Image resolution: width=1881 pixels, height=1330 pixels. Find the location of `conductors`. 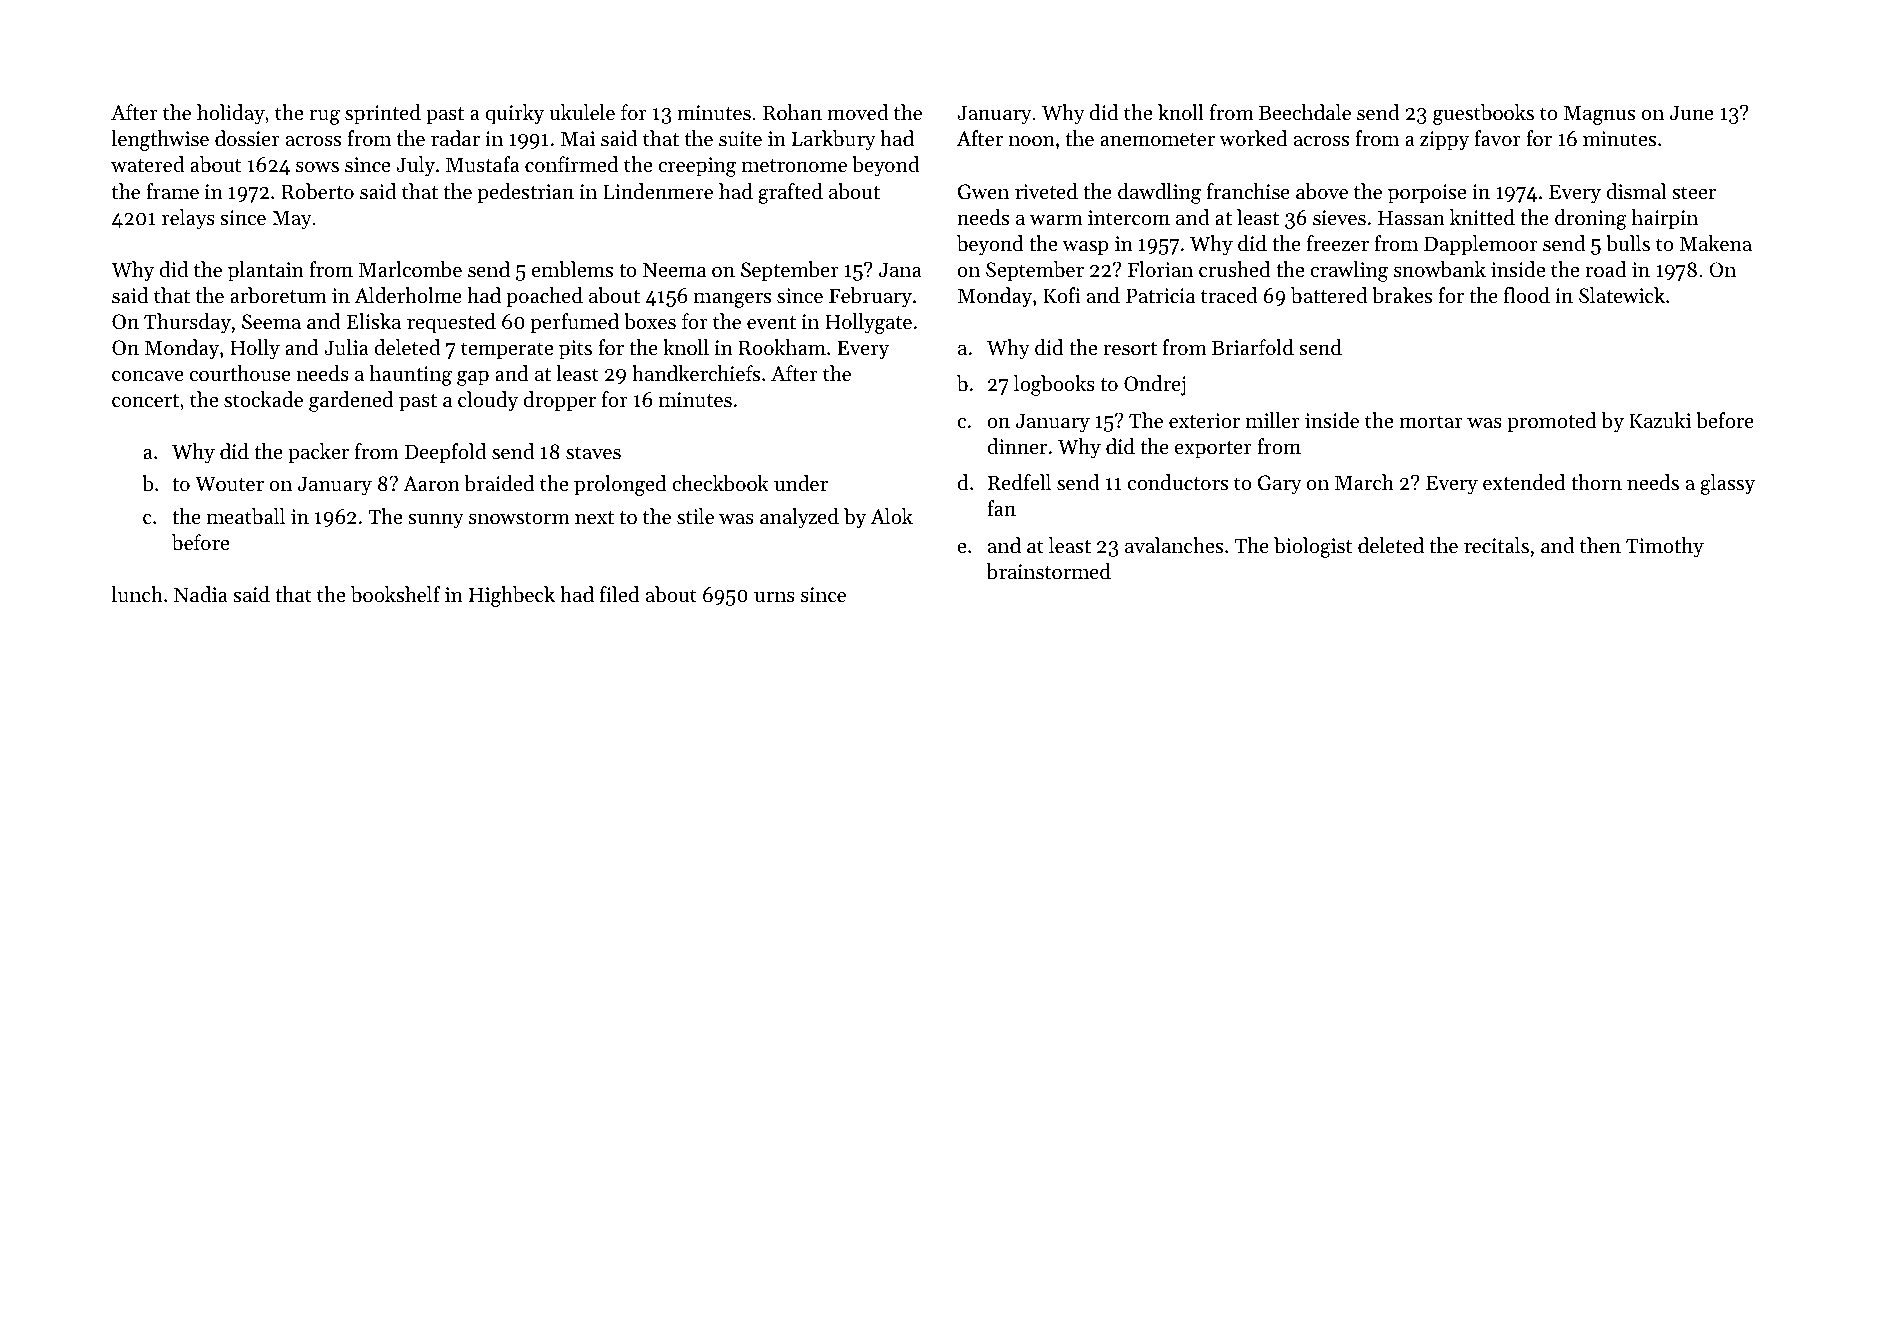

conductors is located at coordinates (1178, 482).
